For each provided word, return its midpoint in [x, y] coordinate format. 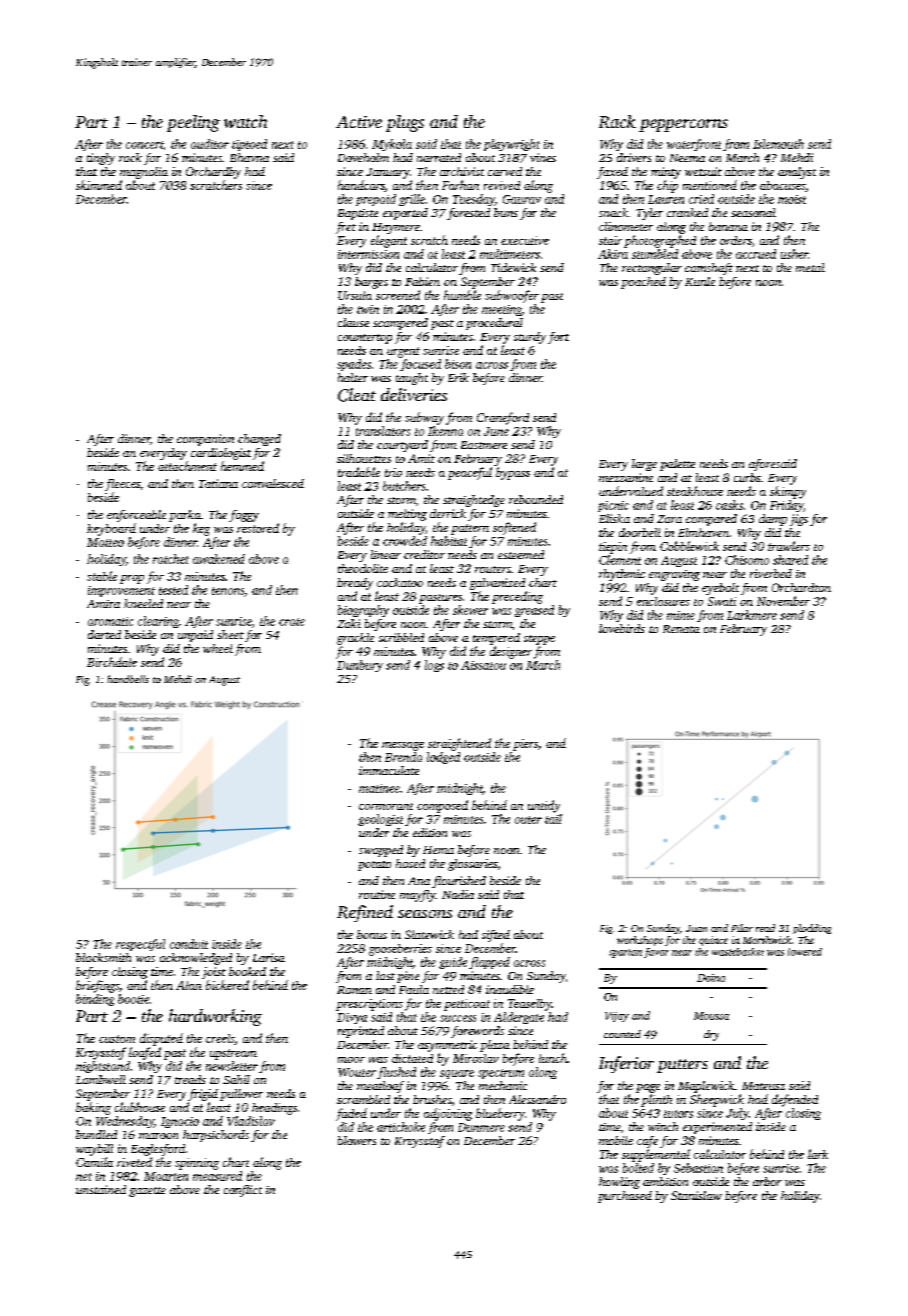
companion [205, 440]
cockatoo [400, 582]
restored [258, 528]
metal [810, 267]
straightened [459, 744]
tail [553, 819]
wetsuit [703, 171]
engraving [674, 575]
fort [558, 338]
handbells [128, 679]
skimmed [99, 185]
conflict [243, 1191]
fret [346, 228]
